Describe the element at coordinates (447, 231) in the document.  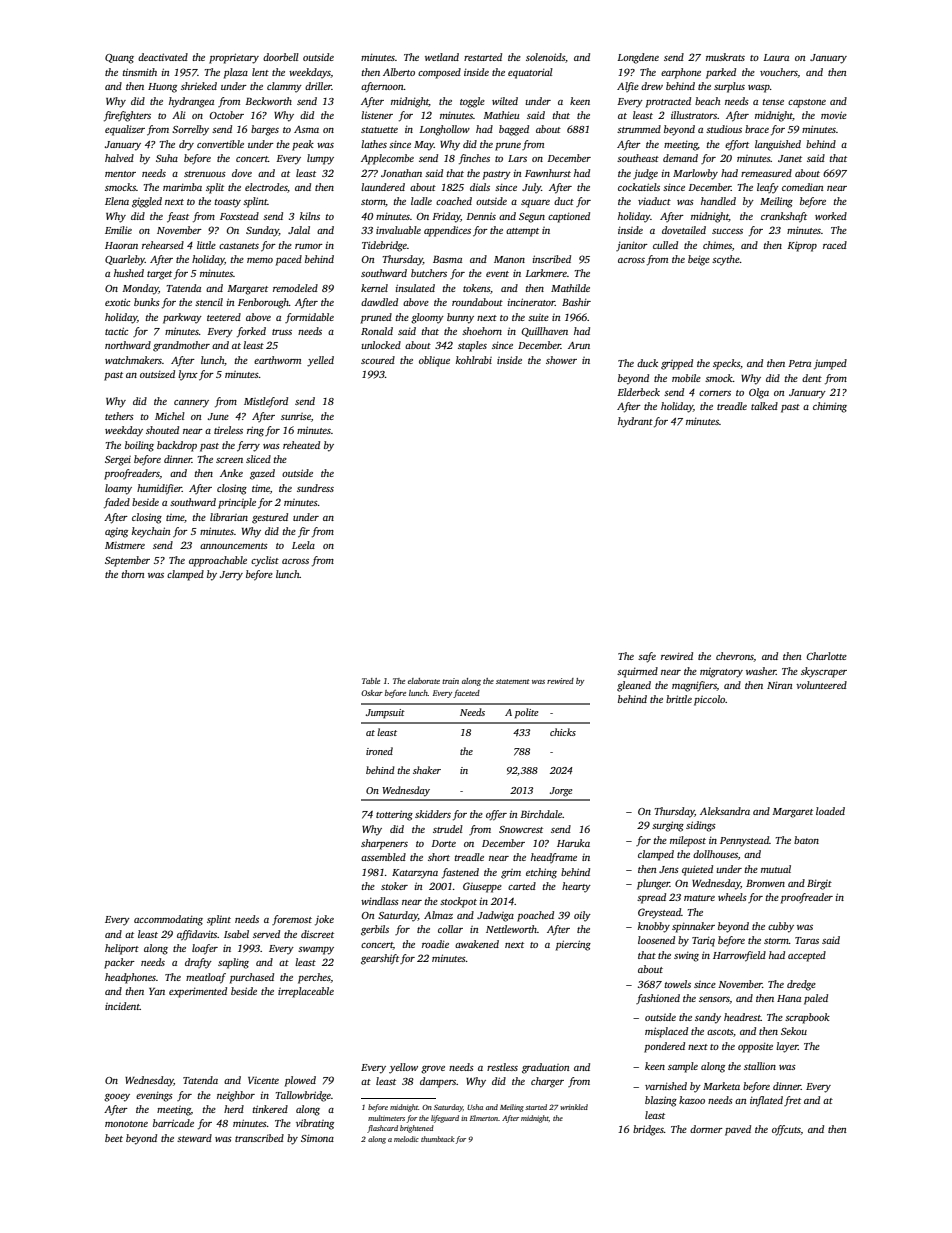
I see `appendices` at that location.
